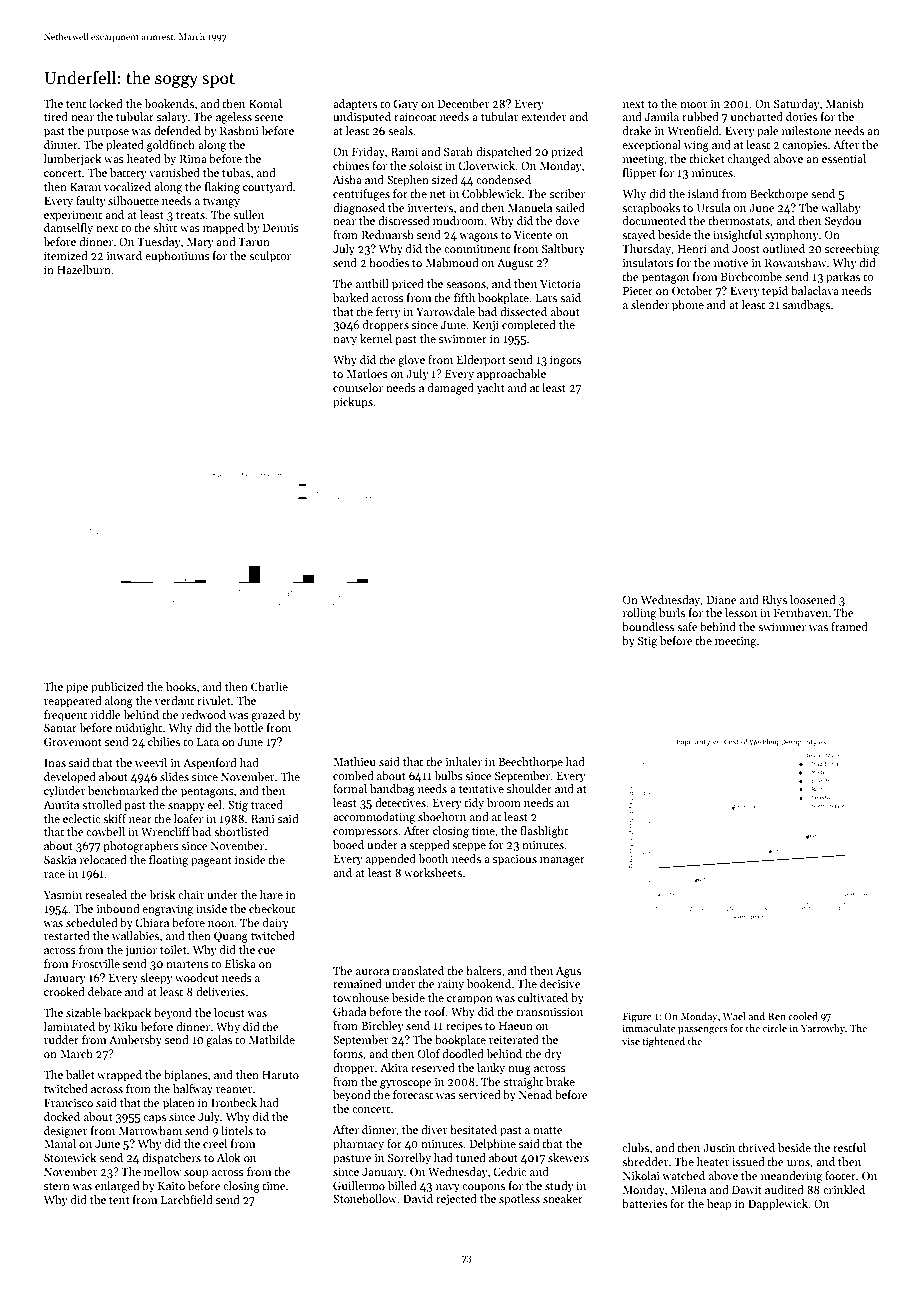 Image resolution: width=924 pixels, height=1308 pixels. I want to click on boundless, so click(648, 626).
